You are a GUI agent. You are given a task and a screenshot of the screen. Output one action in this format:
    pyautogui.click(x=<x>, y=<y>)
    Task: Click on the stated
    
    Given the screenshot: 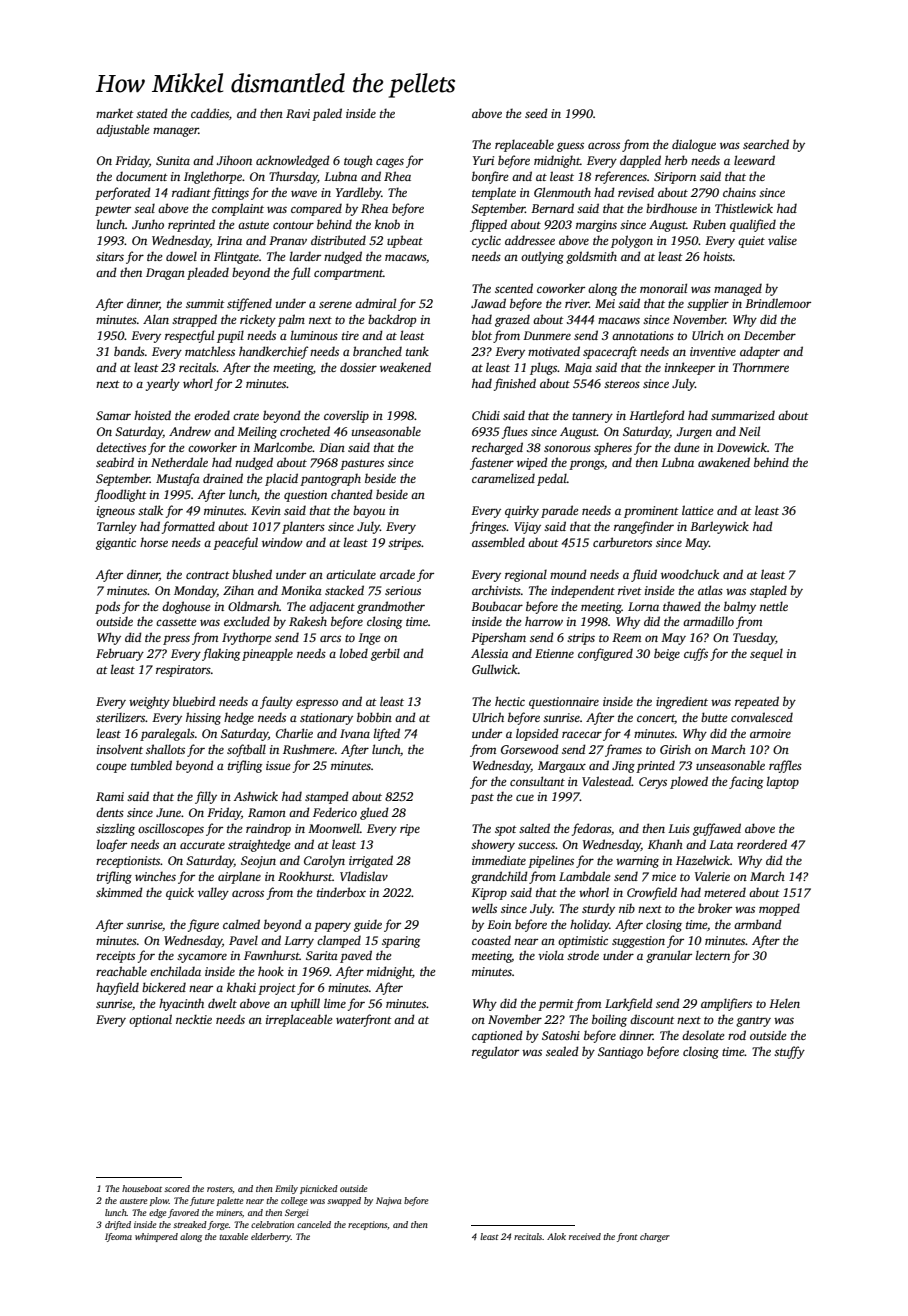 What is the action you would take?
    pyautogui.click(x=152, y=113)
